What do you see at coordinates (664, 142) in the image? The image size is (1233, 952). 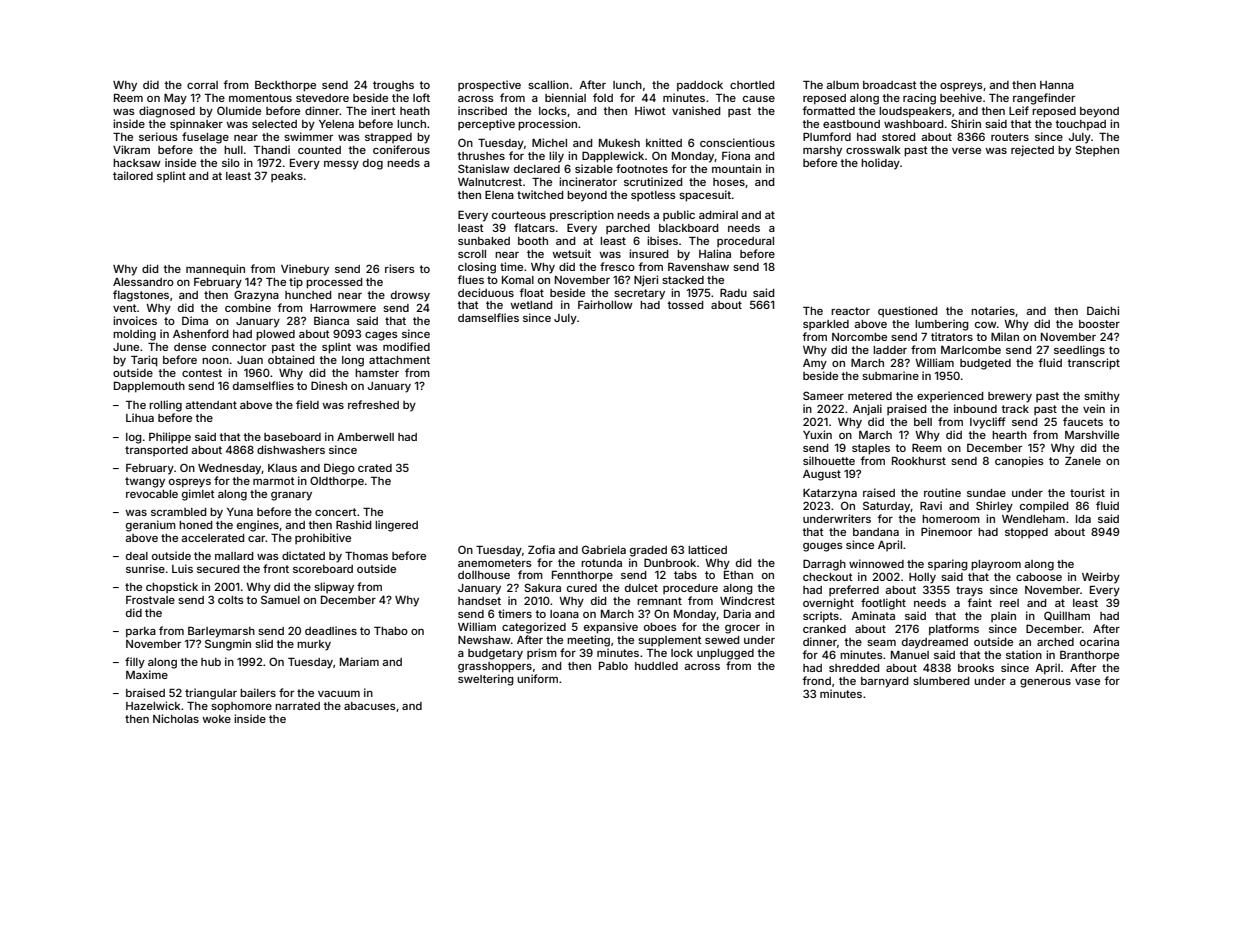 I see `knitted` at bounding box center [664, 142].
